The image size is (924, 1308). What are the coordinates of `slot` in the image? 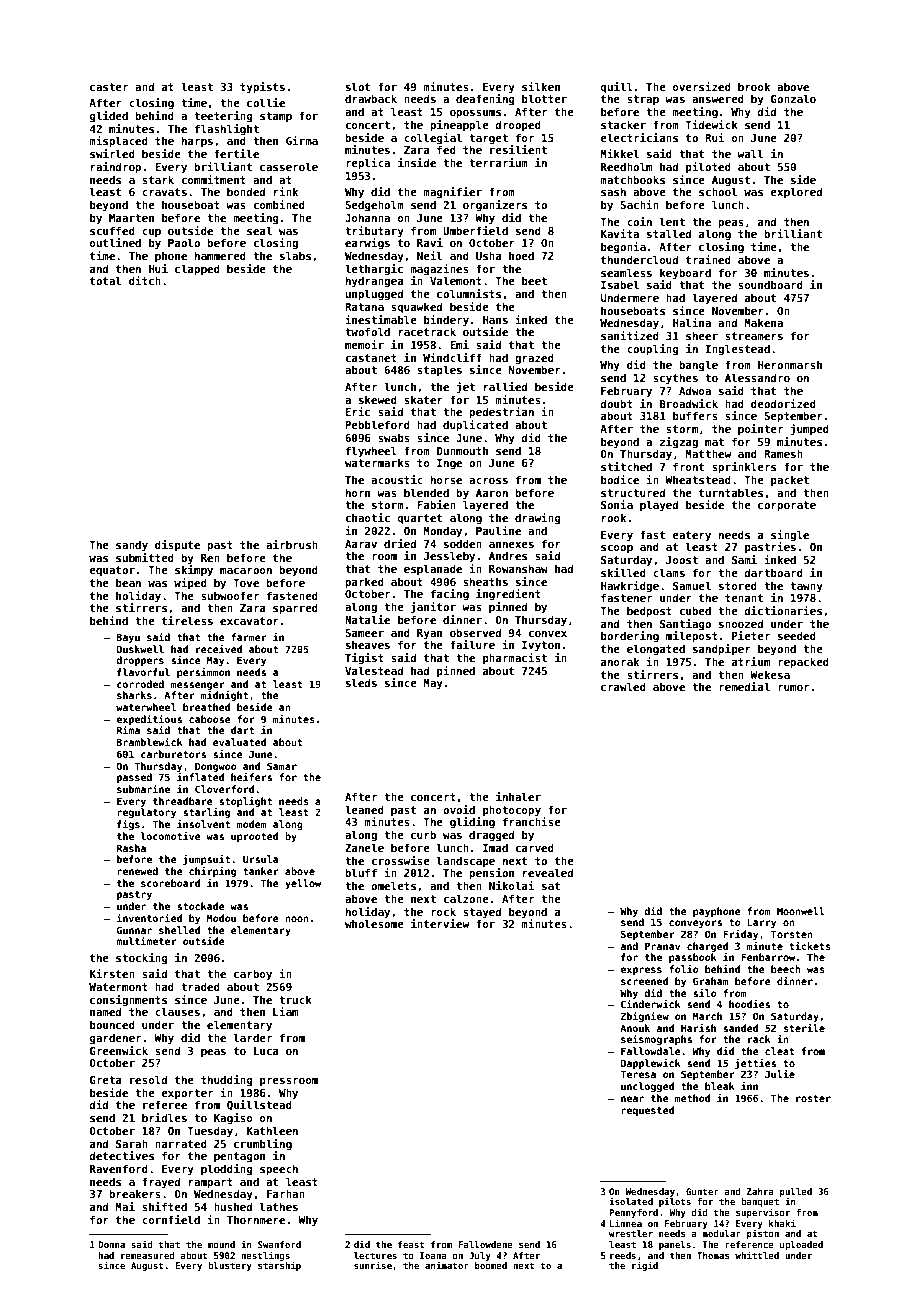 It's located at (358, 86).
